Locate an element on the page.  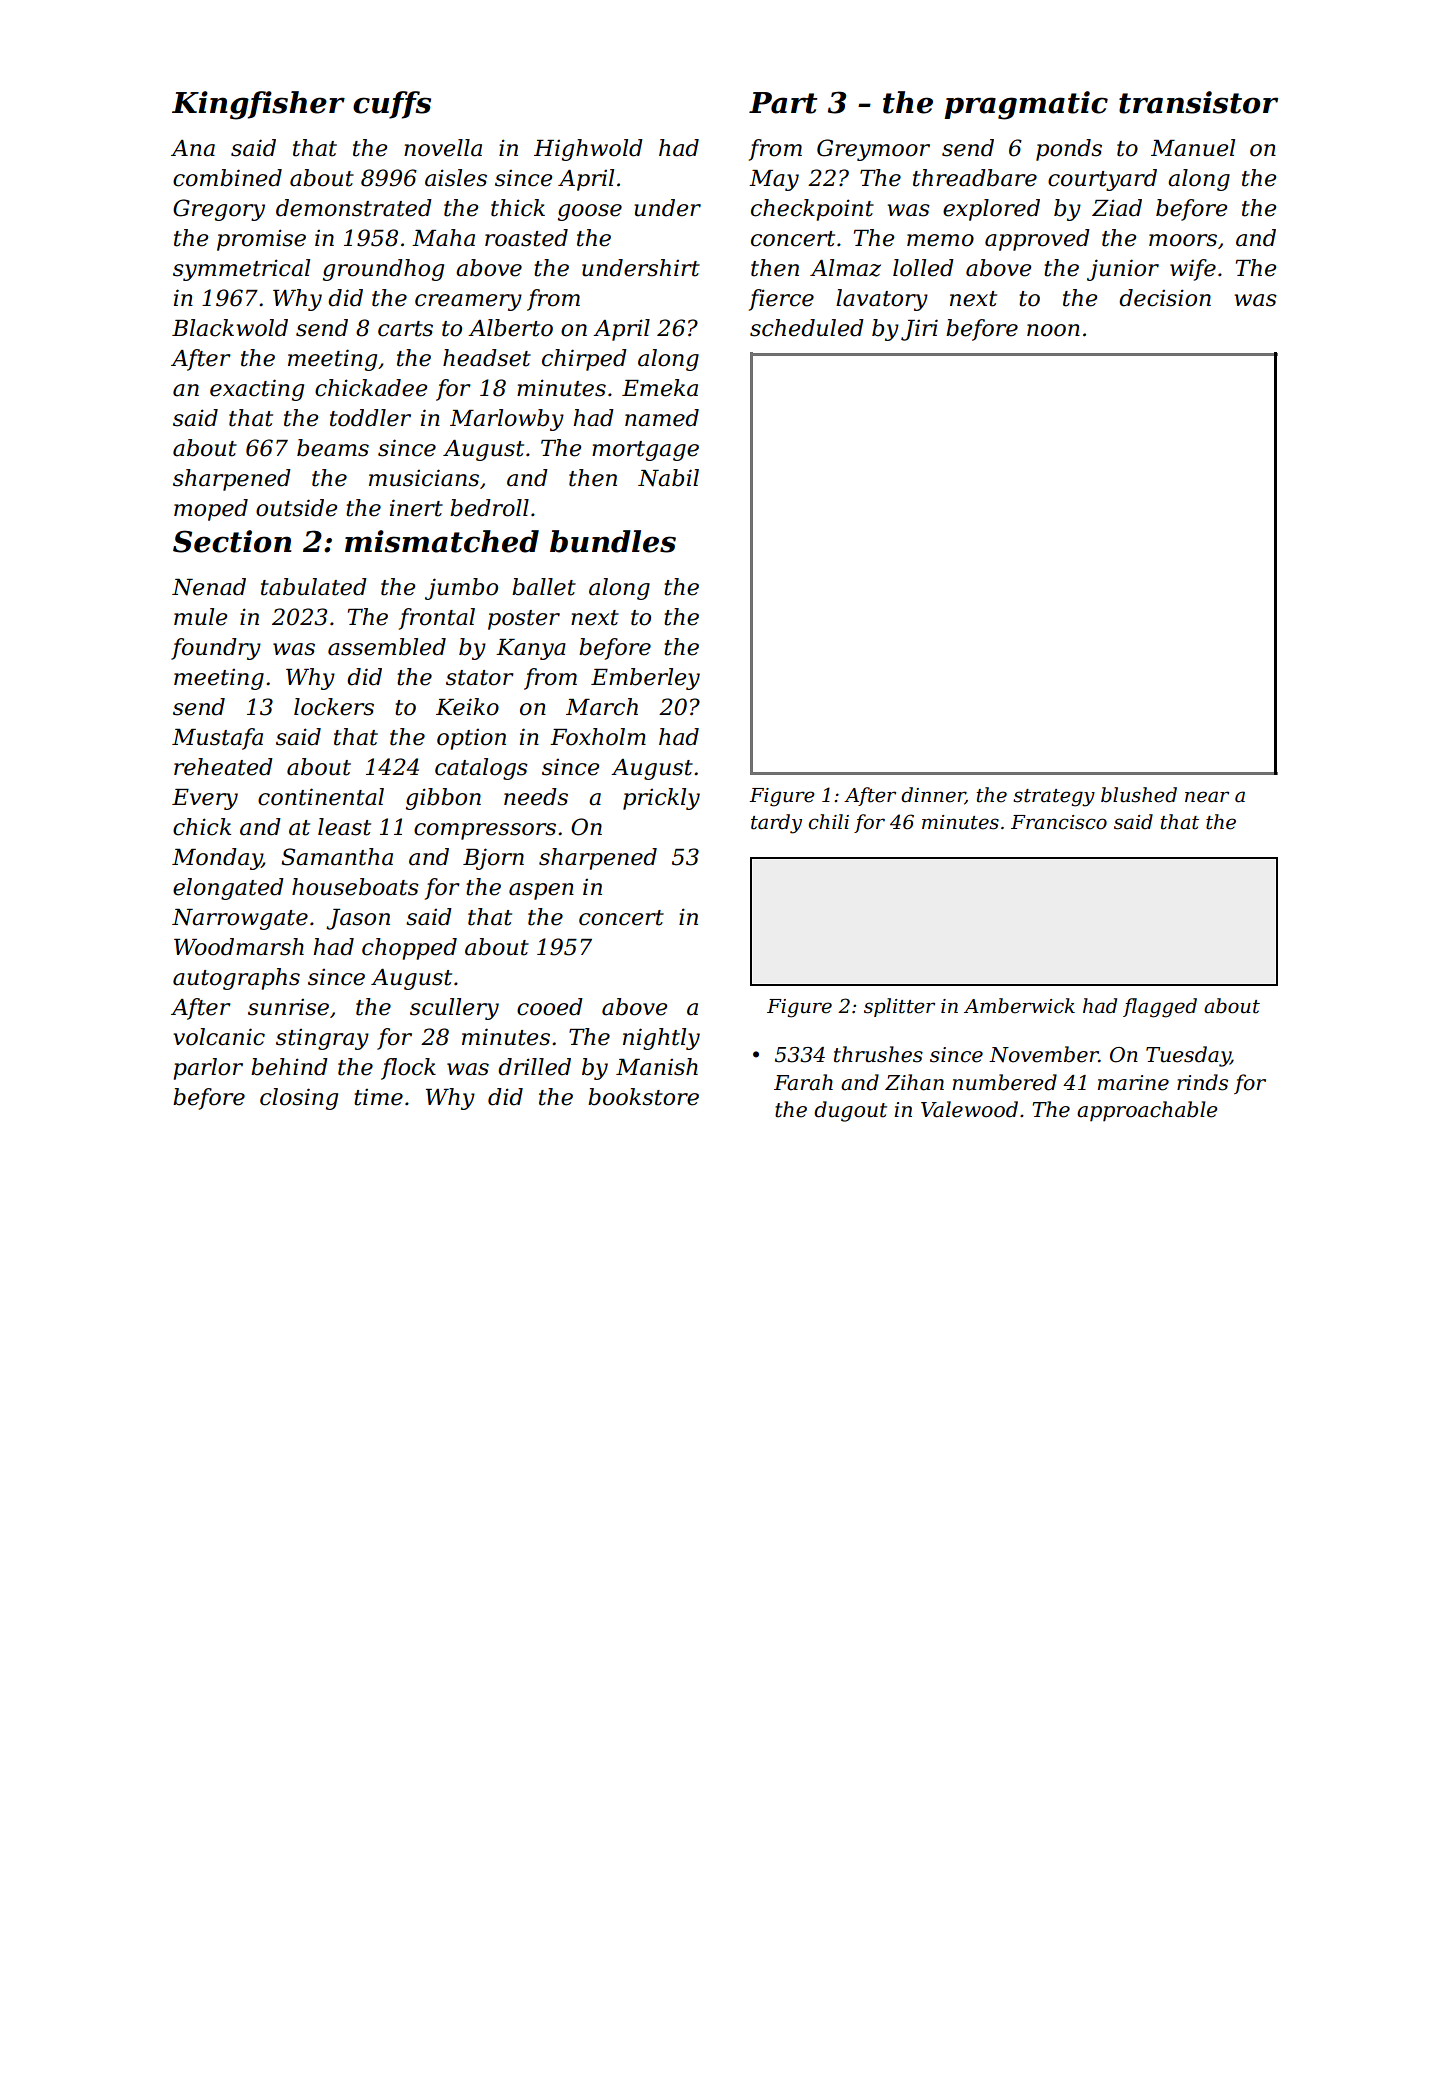
Amberwick is located at coordinates (1019, 1006).
